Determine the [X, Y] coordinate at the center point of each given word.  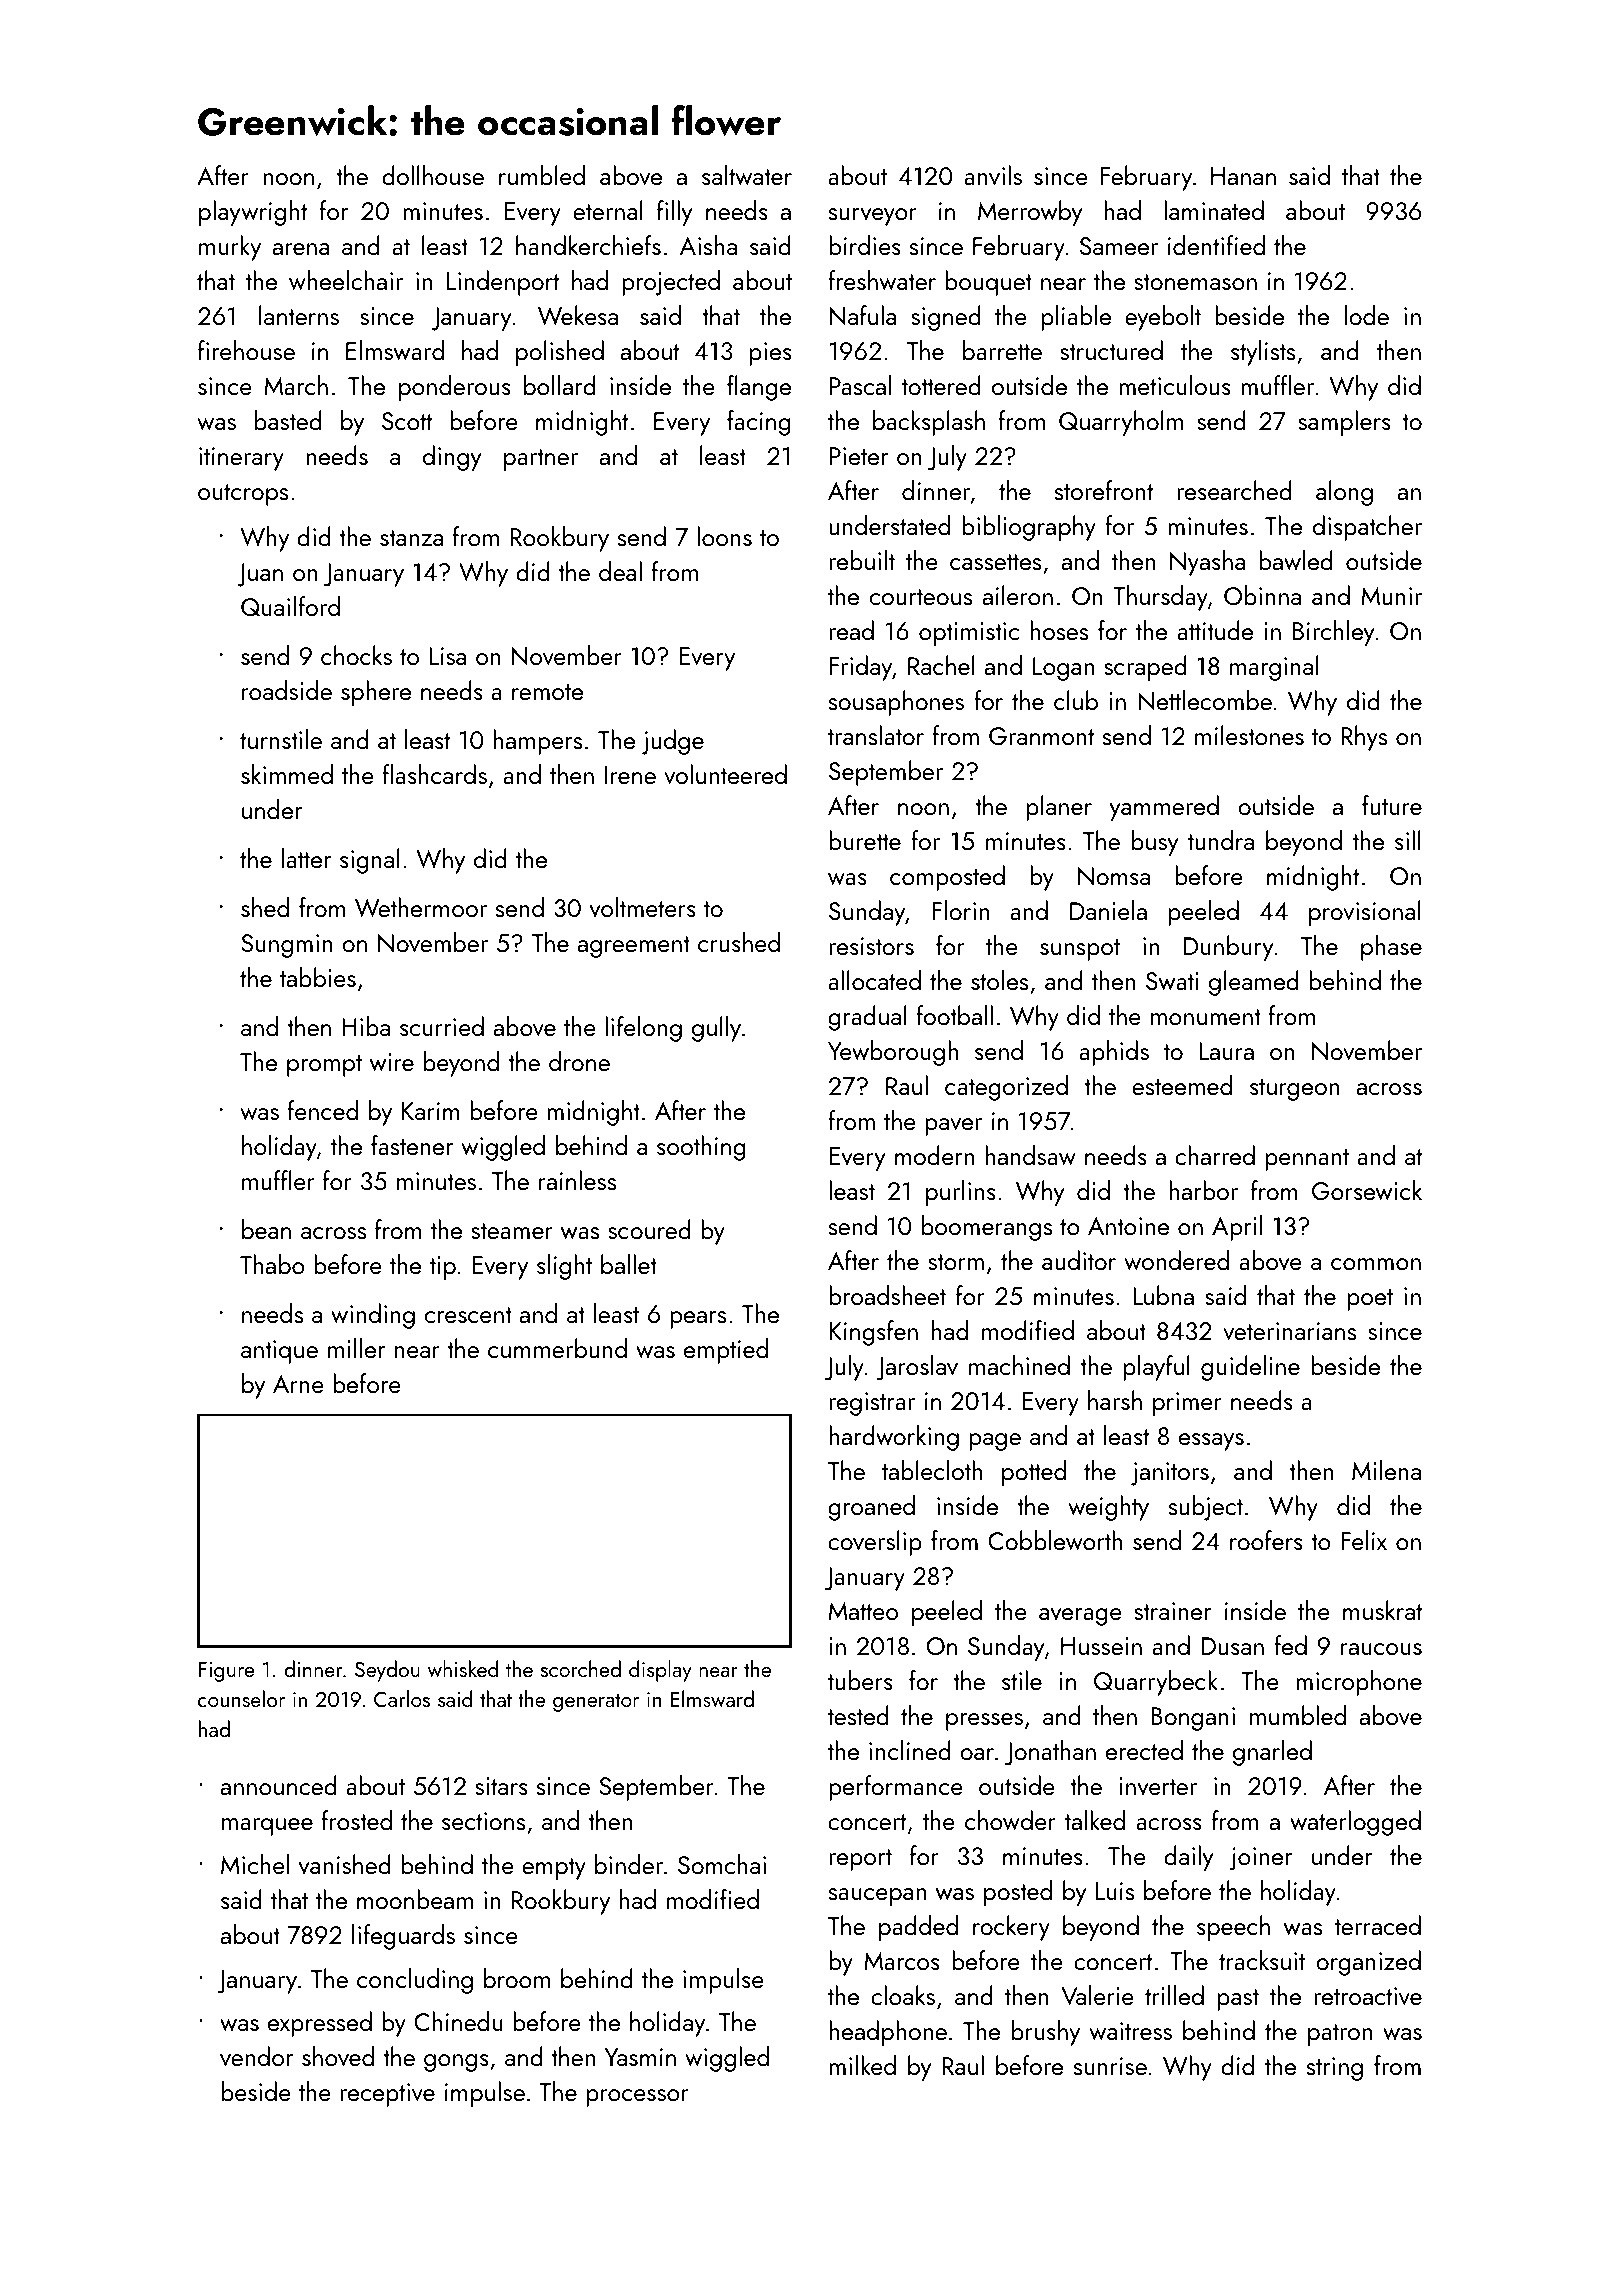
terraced [1378, 1925]
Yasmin [640, 2057]
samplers [1344, 423]
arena [301, 249]
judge [673, 742]
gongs [456, 2063]
